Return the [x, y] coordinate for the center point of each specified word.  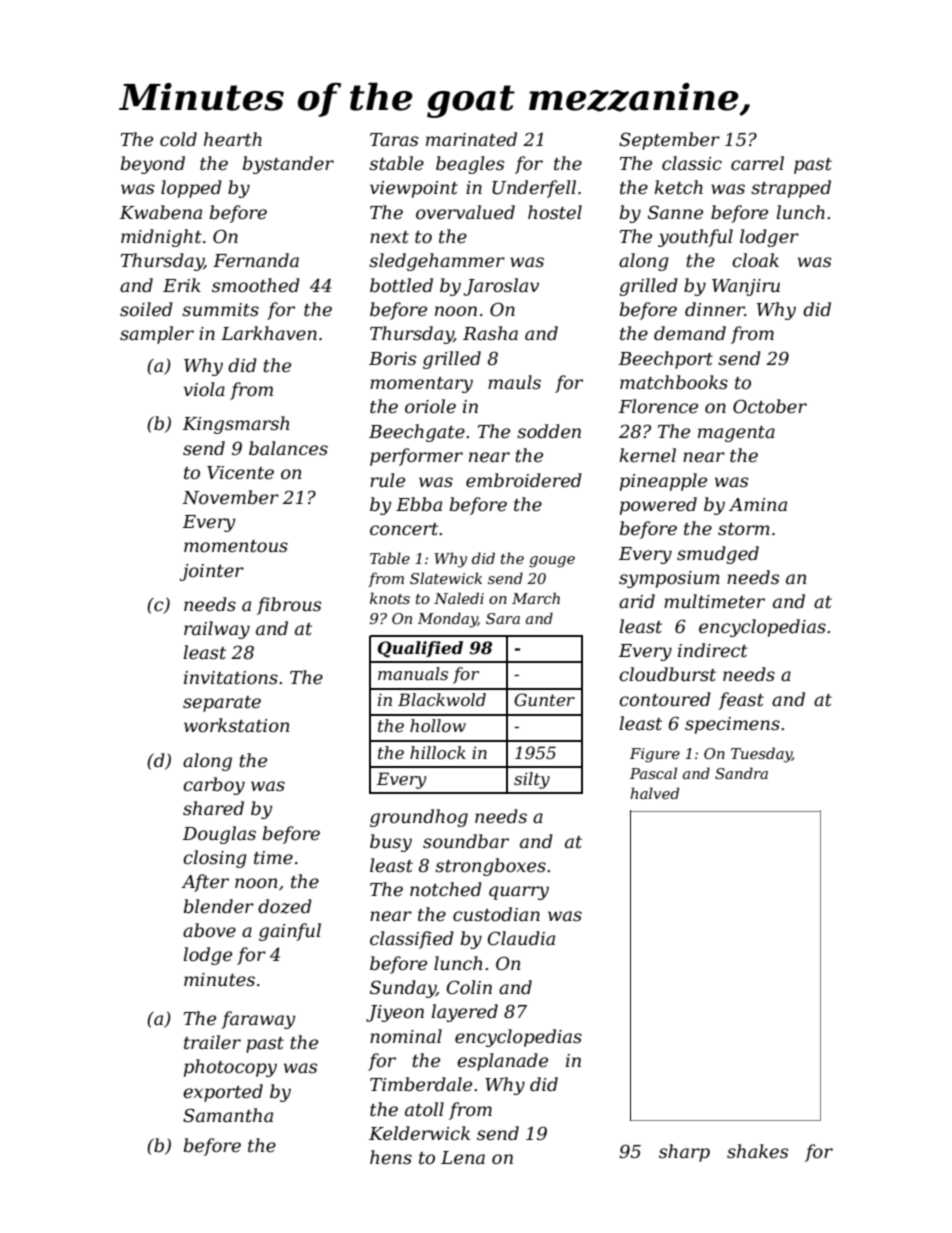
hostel [555, 212]
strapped [791, 189]
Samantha [228, 1115]
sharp [684, 1153]
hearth [233, 139]
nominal [406, 1036]
